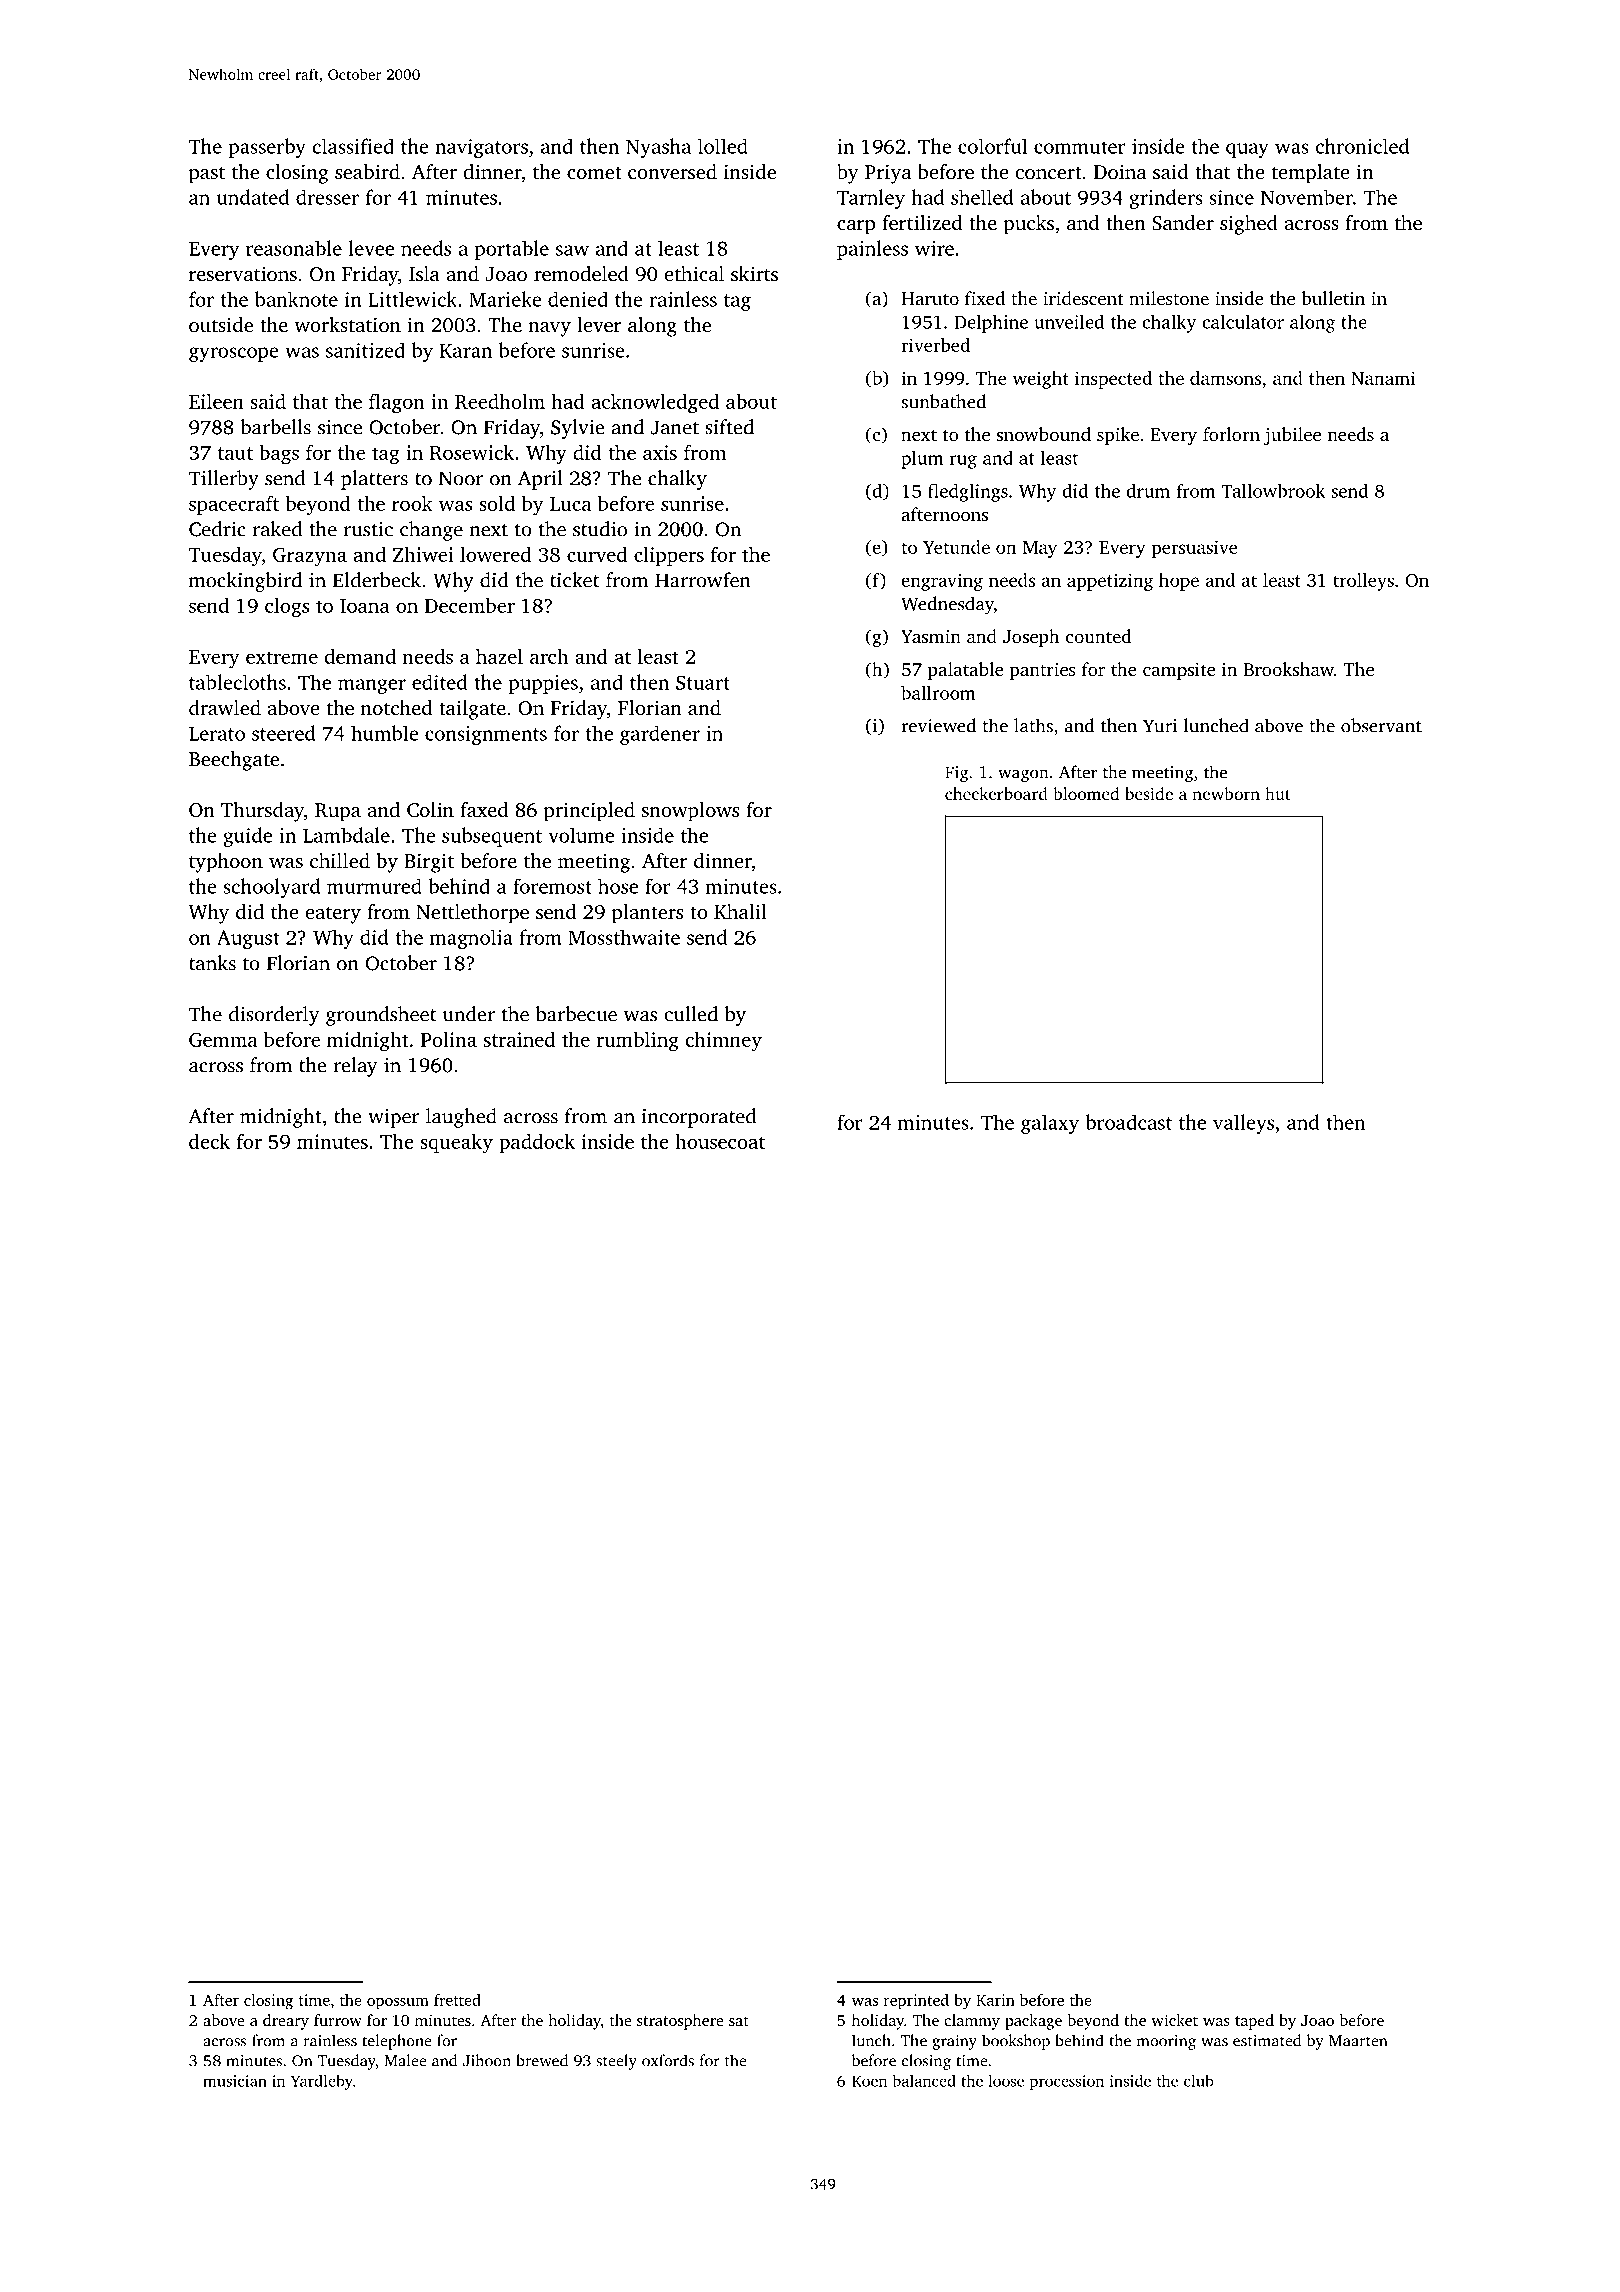 This document has height=2292, width=1620. What do you see at coordinates (456, 1143) in the document?
I see `squeaky` at bounding box center [456, 1143].
